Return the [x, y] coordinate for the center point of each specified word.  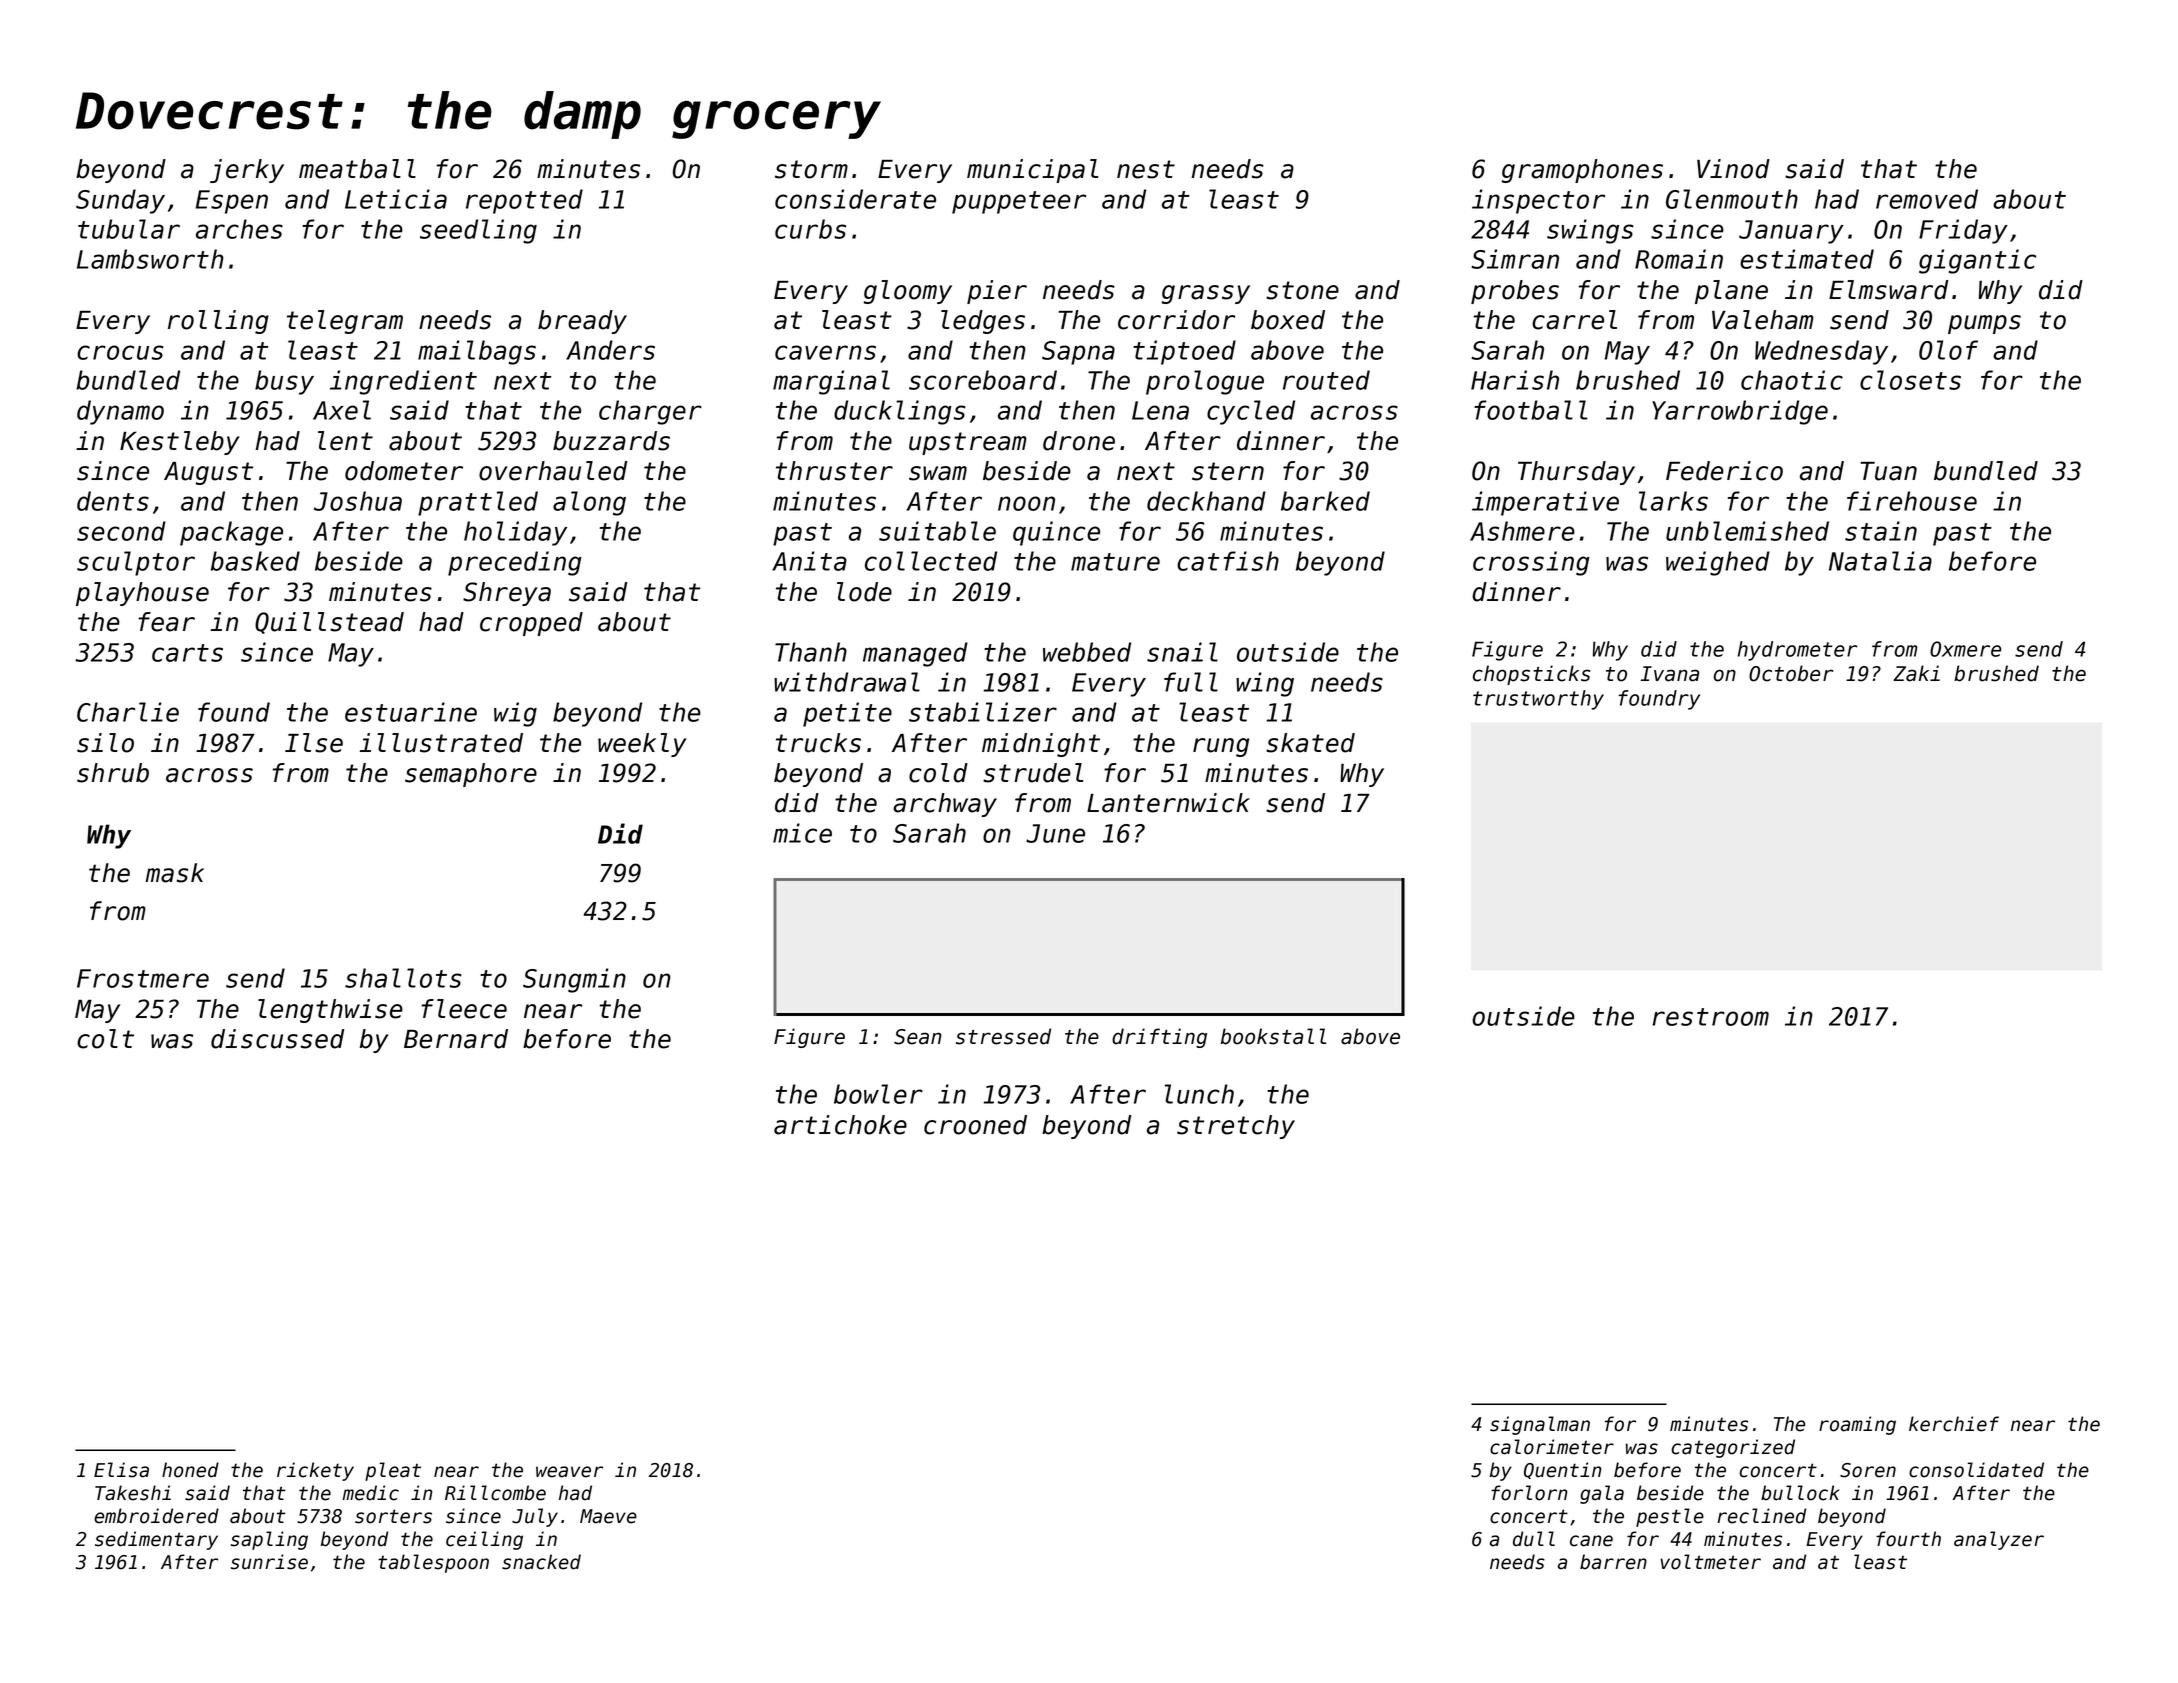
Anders [610, 350]
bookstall [1273, 1036]
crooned [975, 1125]
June [1055, 833]
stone [1302, 290]
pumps [1984, 324]
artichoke [840, 1125]
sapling [269, 1540]
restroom [1710, 1017]
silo [105, 743]
